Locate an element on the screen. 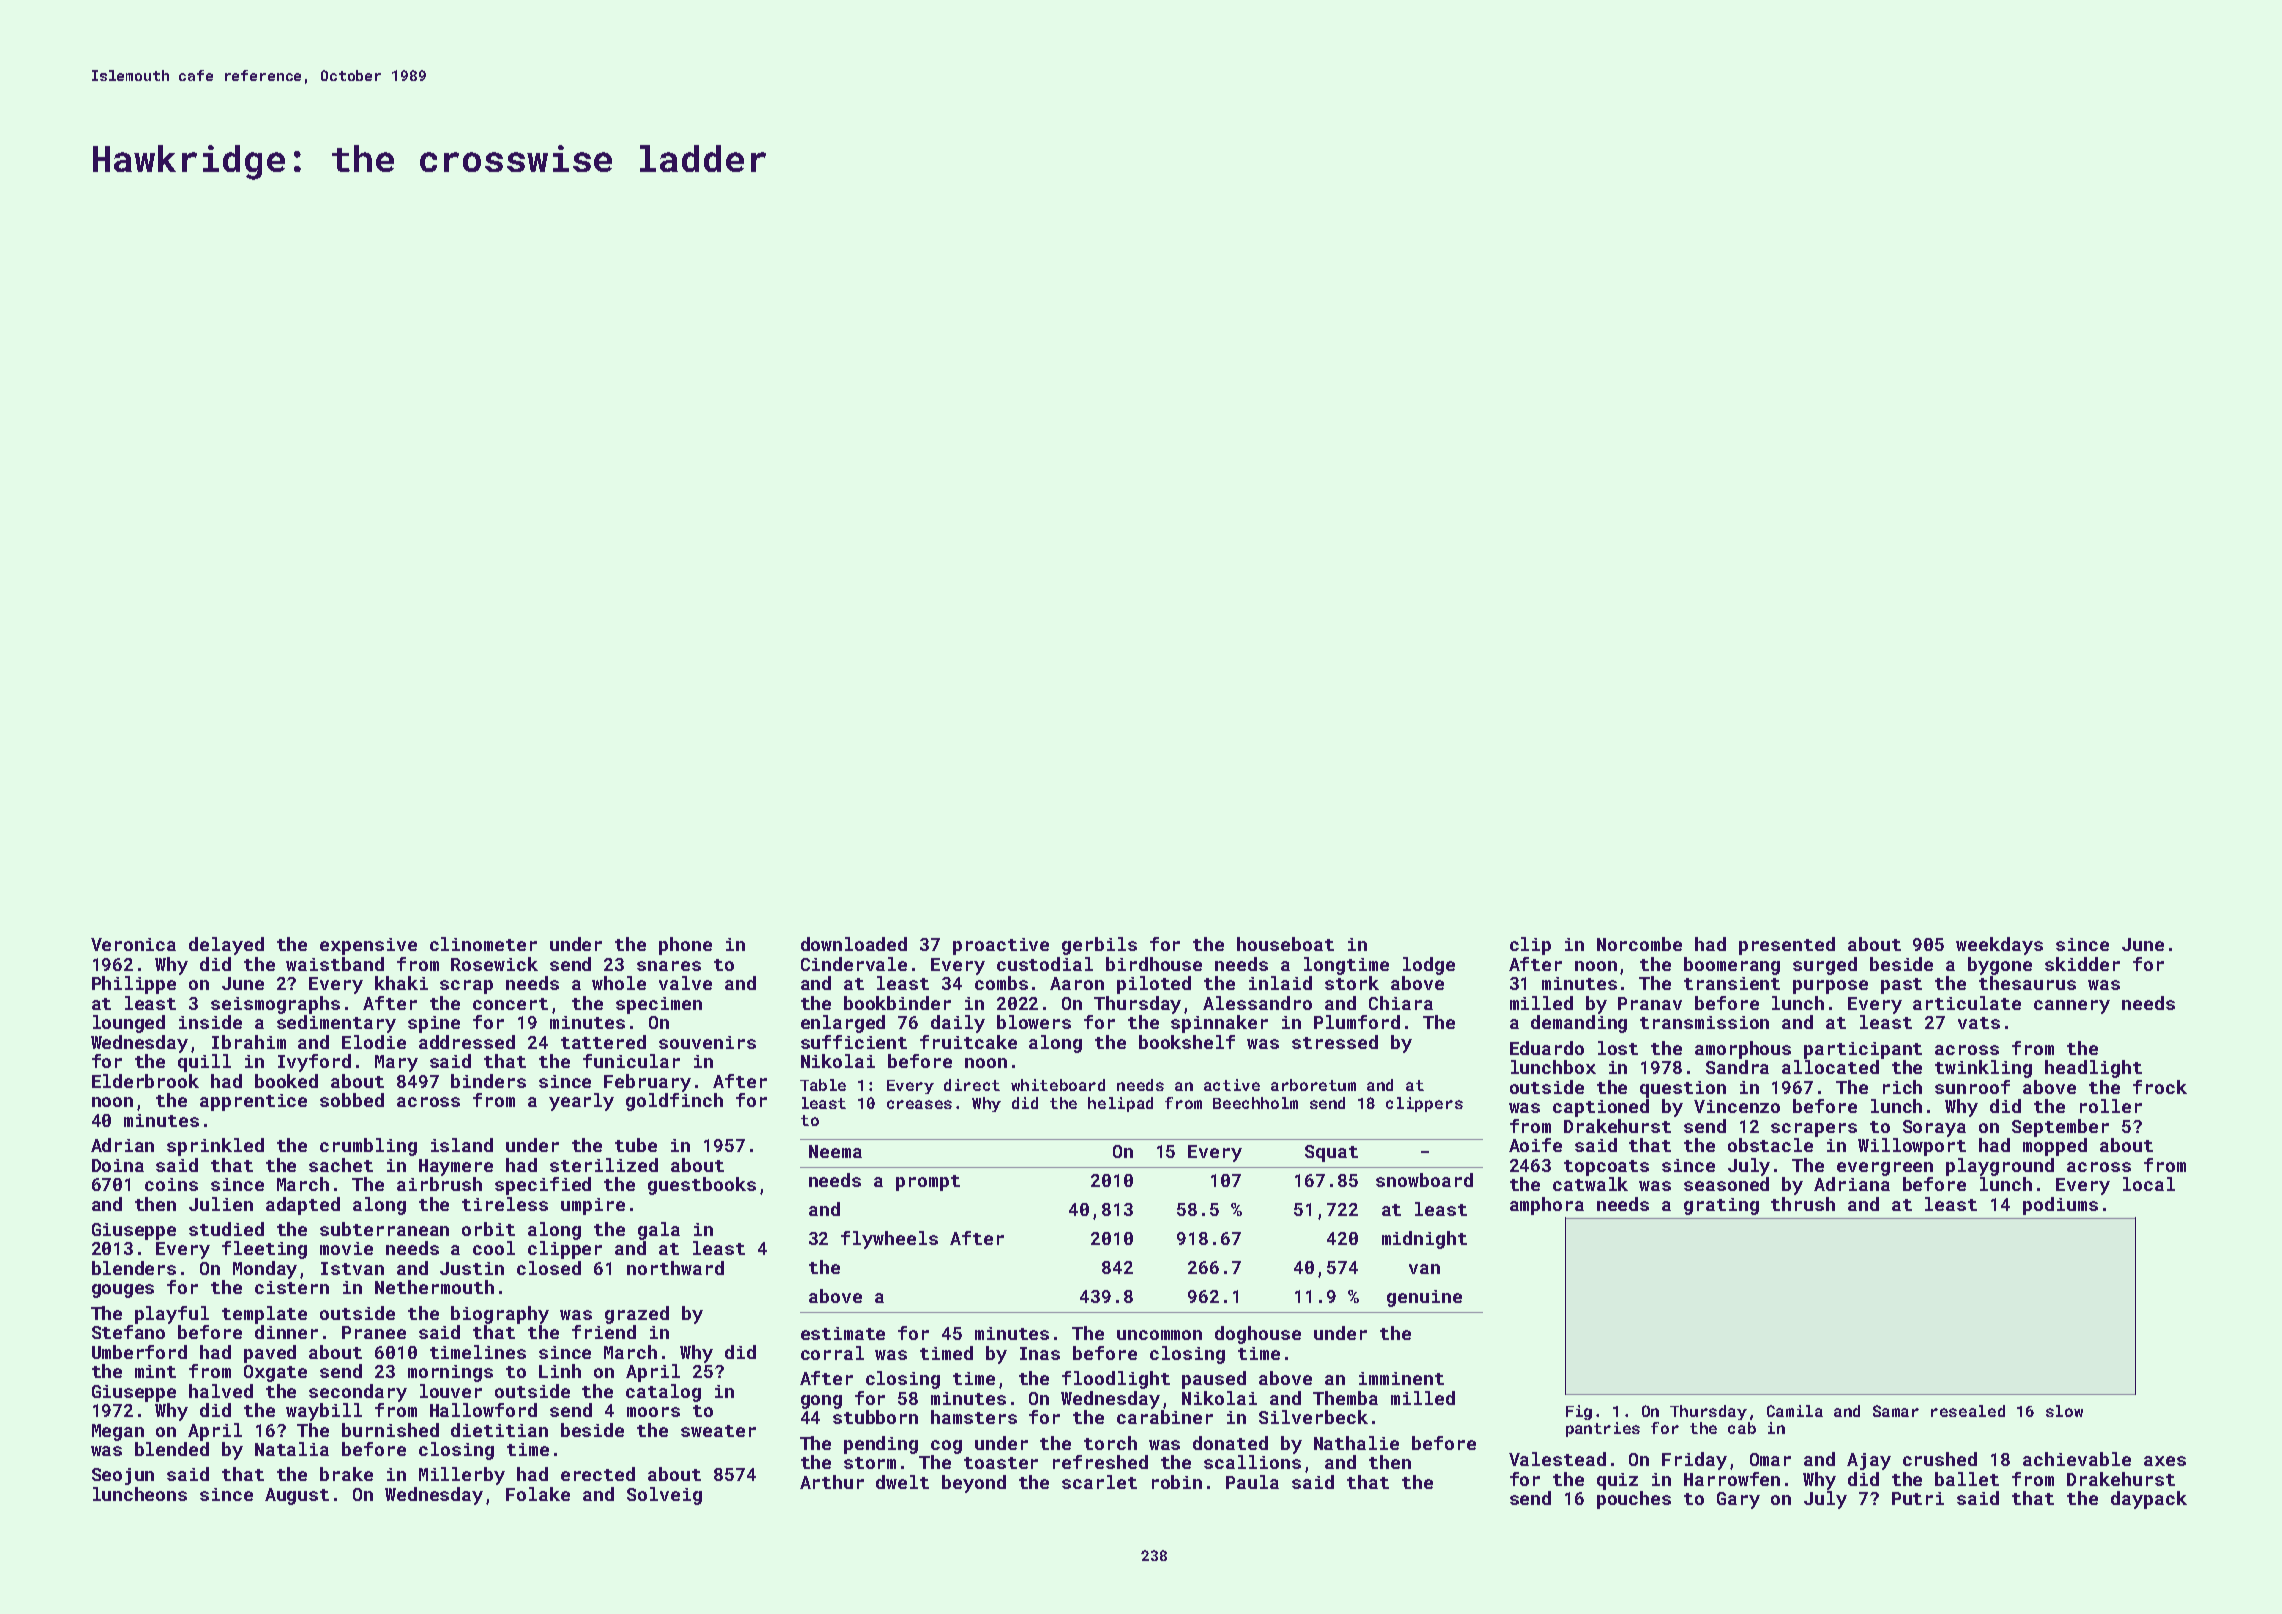 The image size is (2282, 1614). cannery is located at coordinates (2072, 1007).
